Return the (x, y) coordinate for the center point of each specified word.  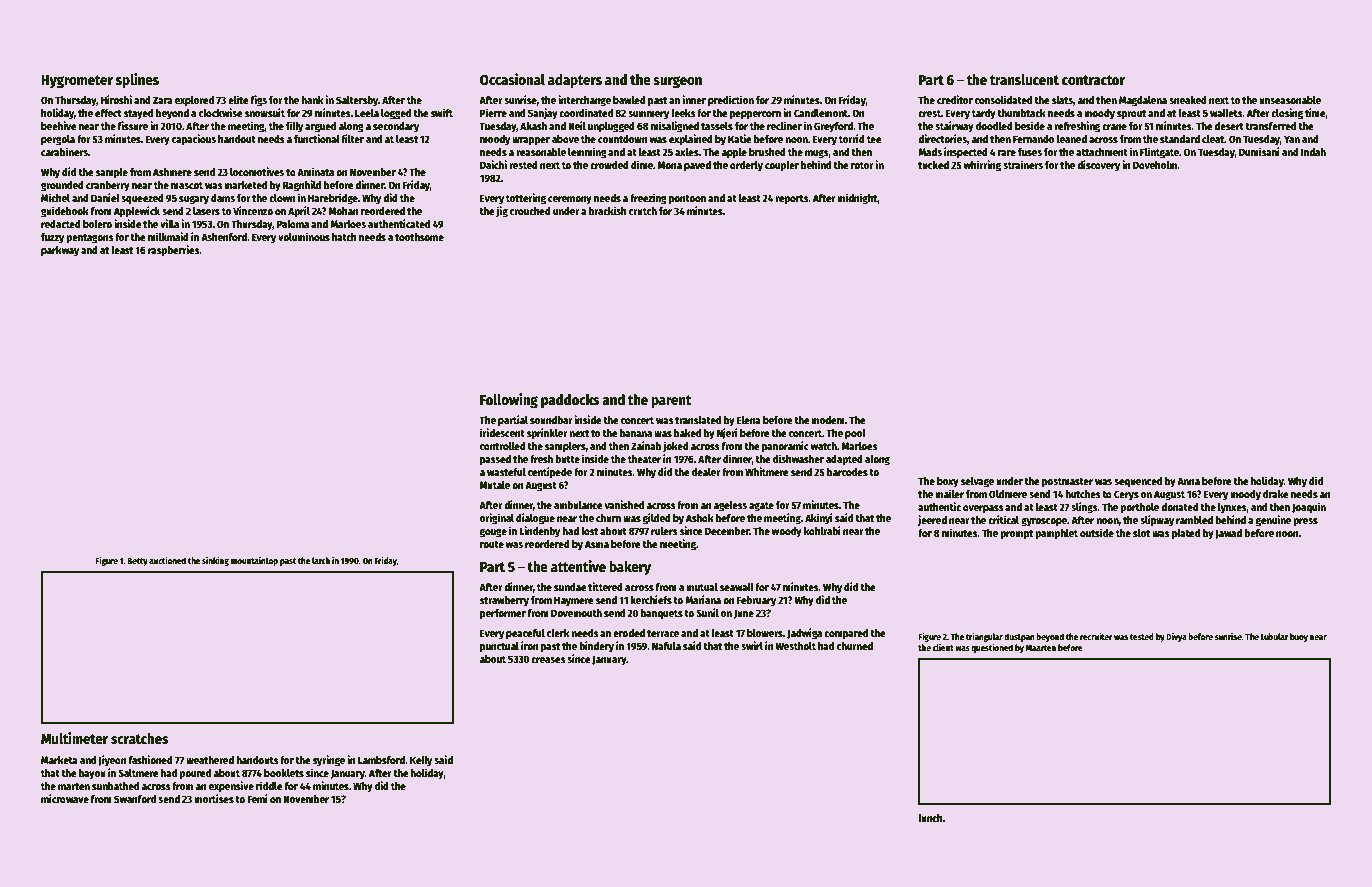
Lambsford (381, 760)
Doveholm (1155, 165)
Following (509, 400)
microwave (65, 798)
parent (671, 401)
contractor (1093, 80)
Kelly (421, 761)
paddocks (570, 401)
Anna (1188, 481)
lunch (930, 818)
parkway (60, 251)
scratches (140, 738)
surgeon (677, 82)
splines (137, 80)
